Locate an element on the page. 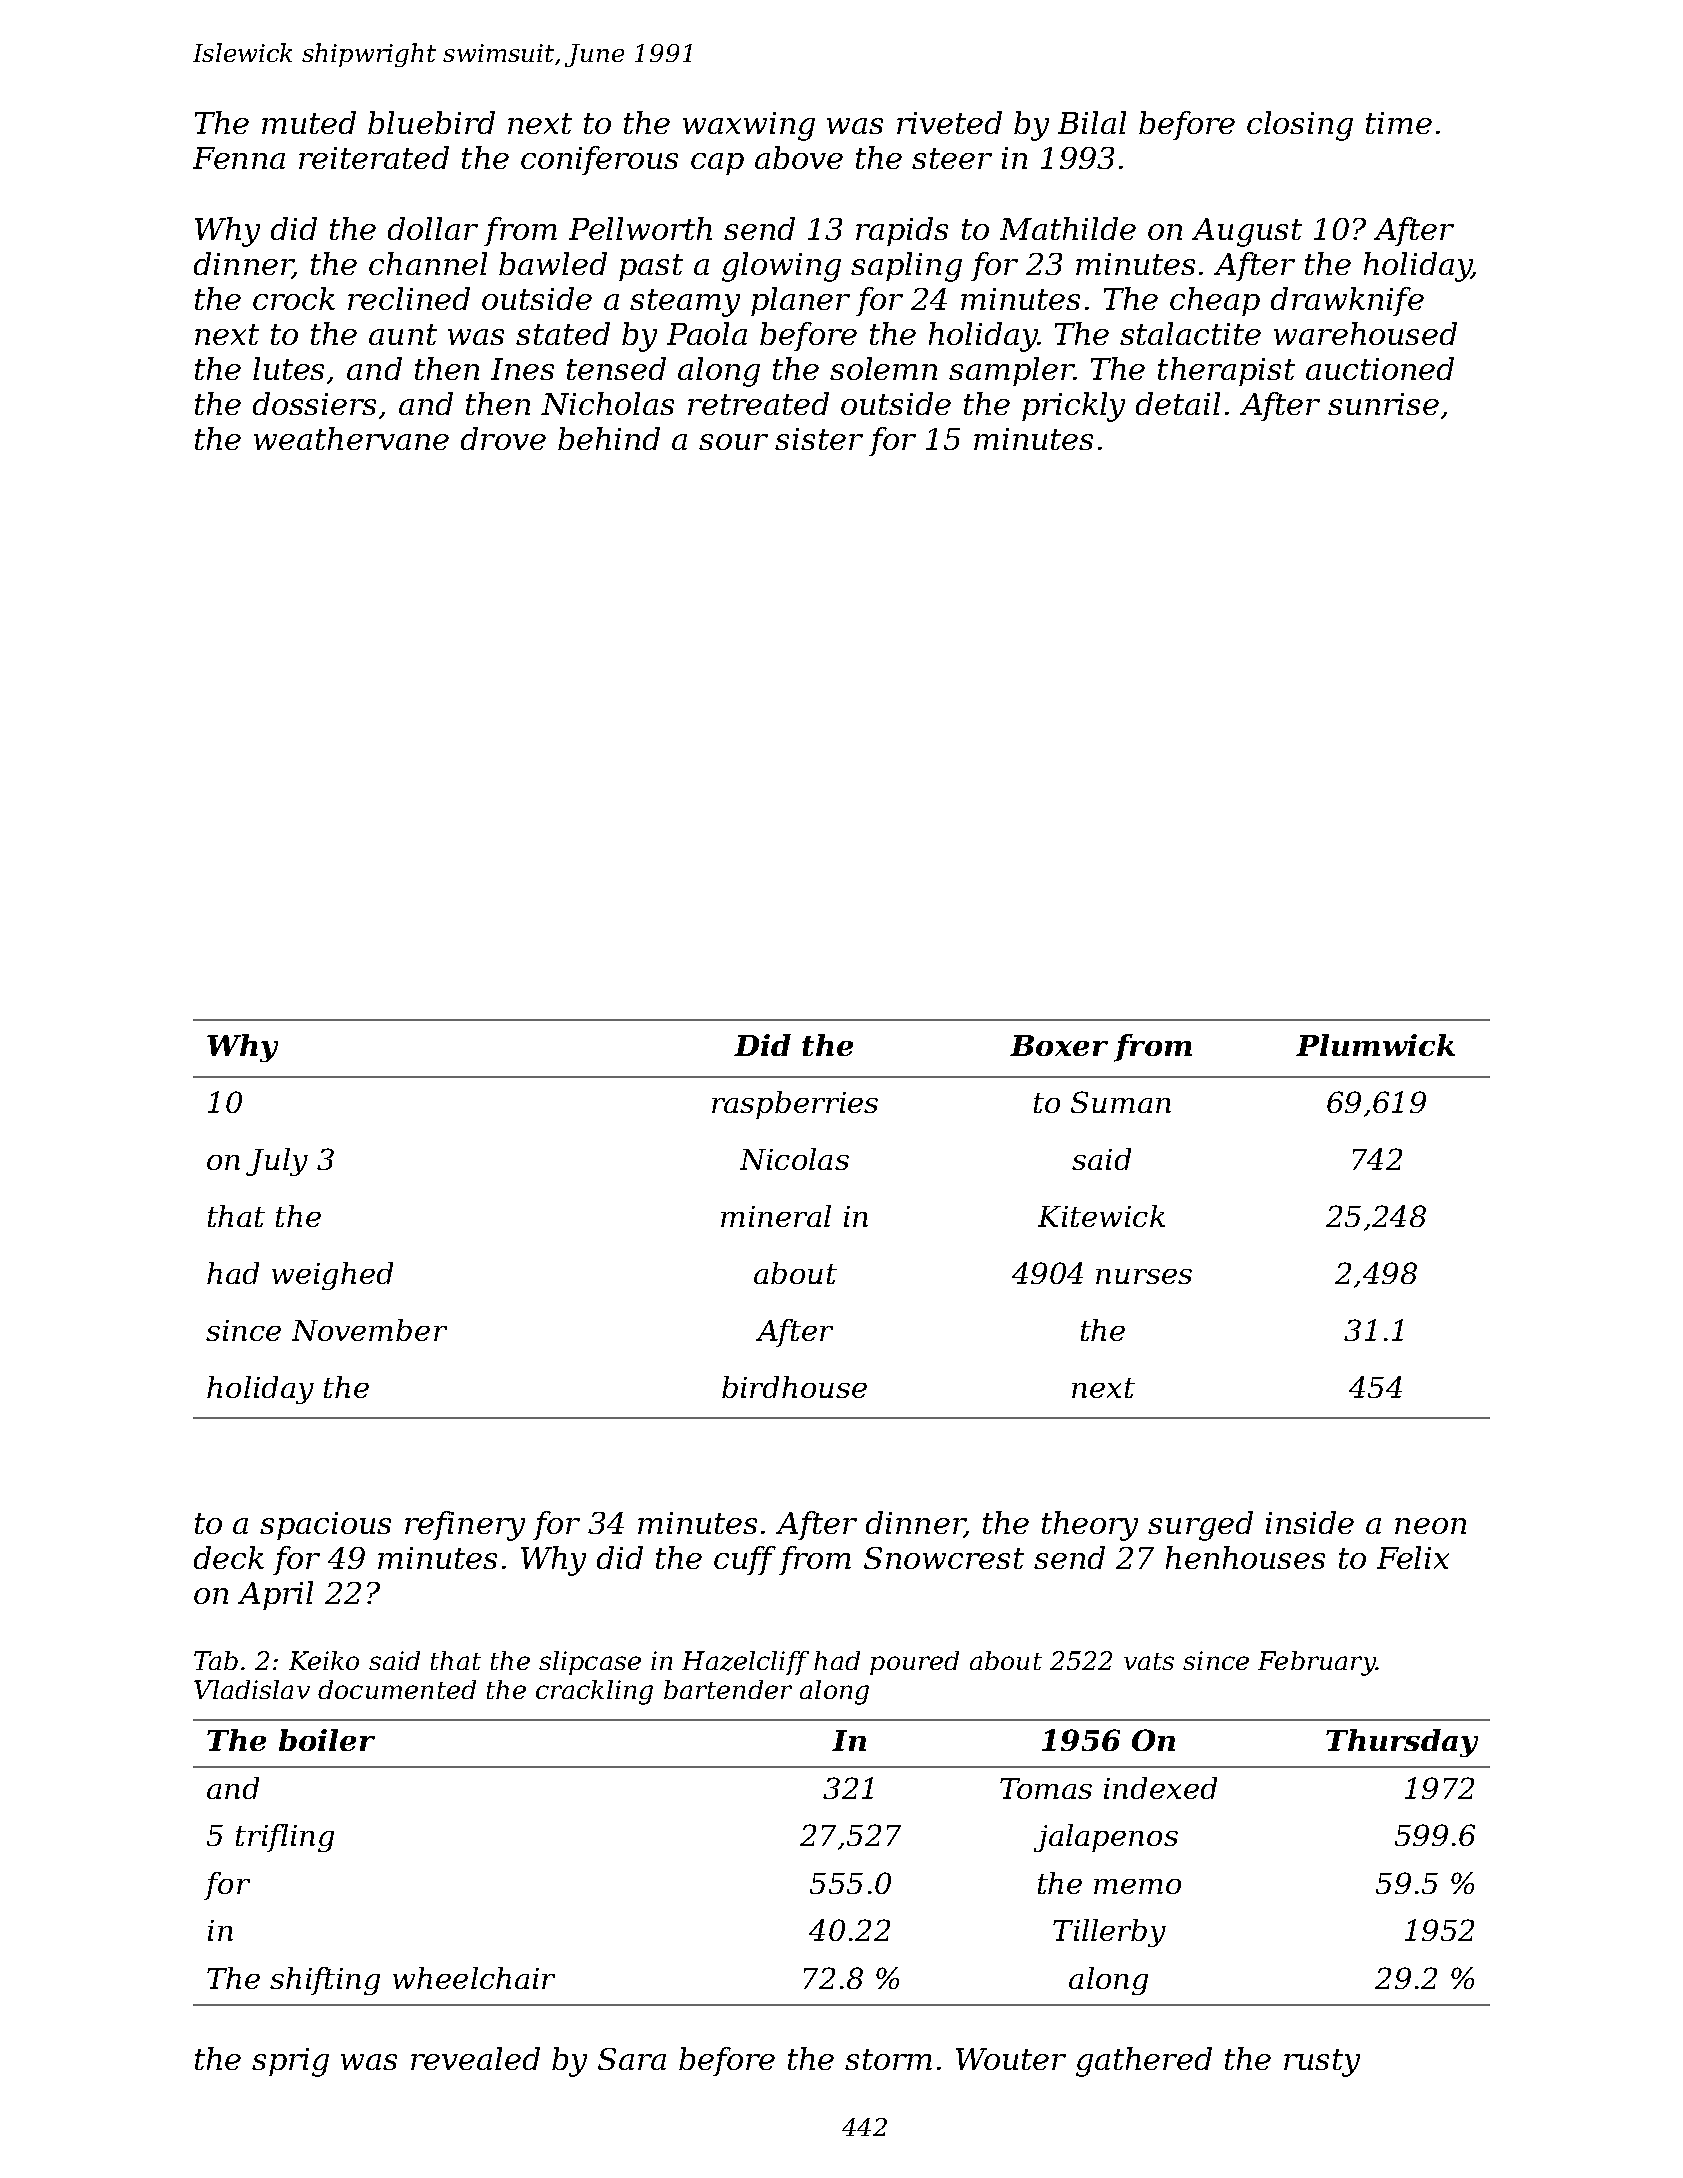  detail is located at coordinates (1178, 403).
